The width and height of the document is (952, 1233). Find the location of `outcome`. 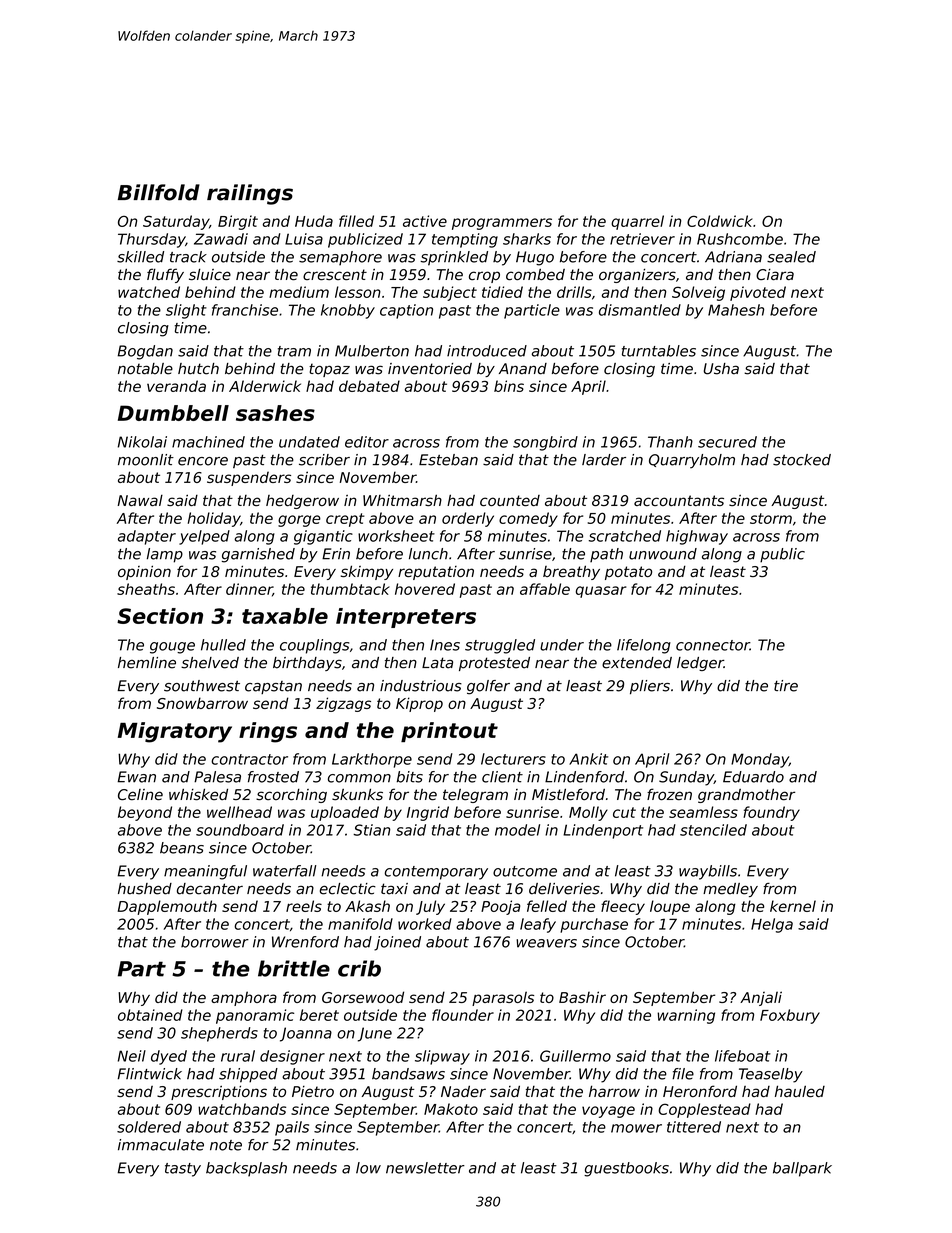

outcome is located at coordinates (525, 871).
